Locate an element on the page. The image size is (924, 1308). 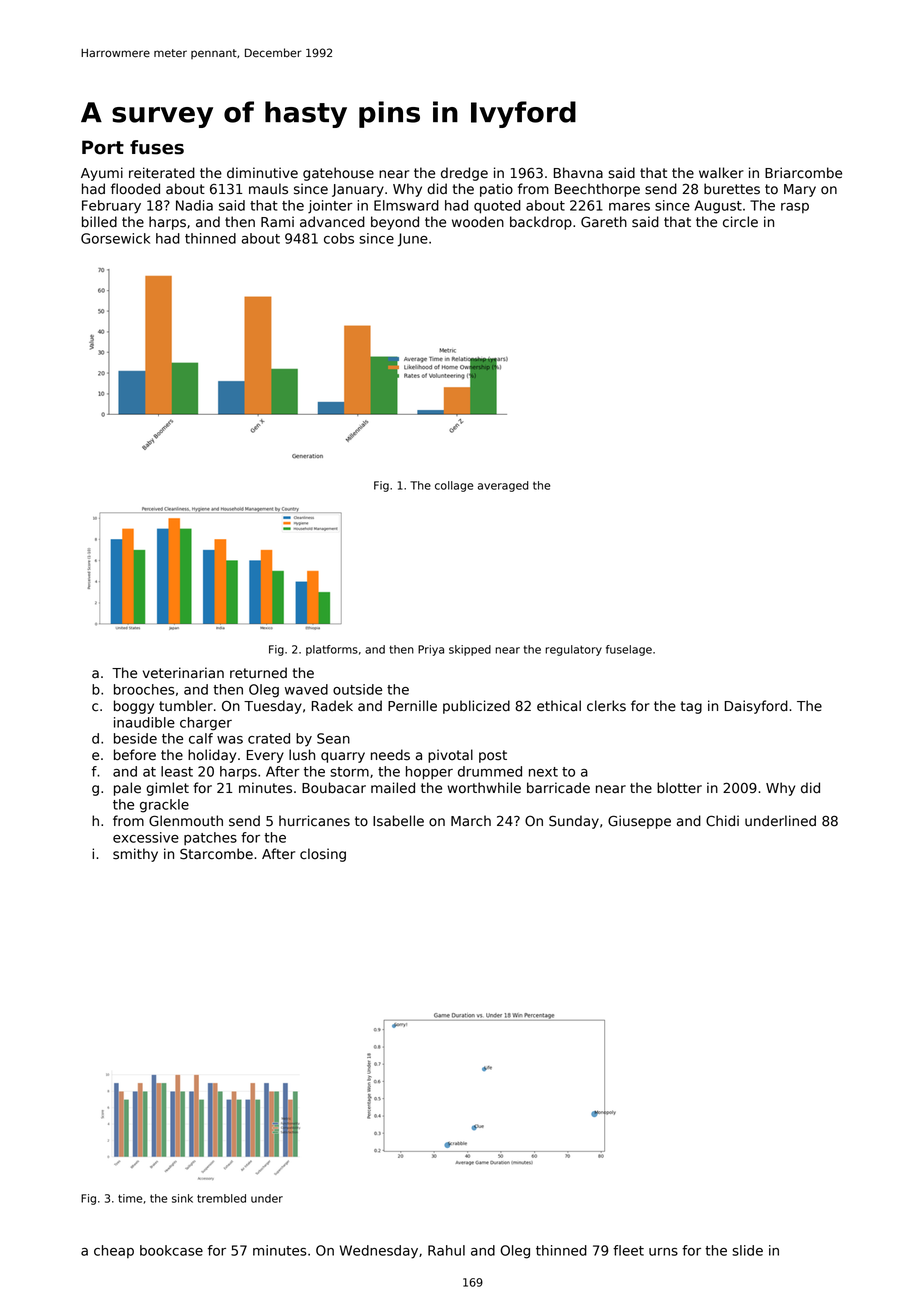
collage is located at coordinates (454, 486).
